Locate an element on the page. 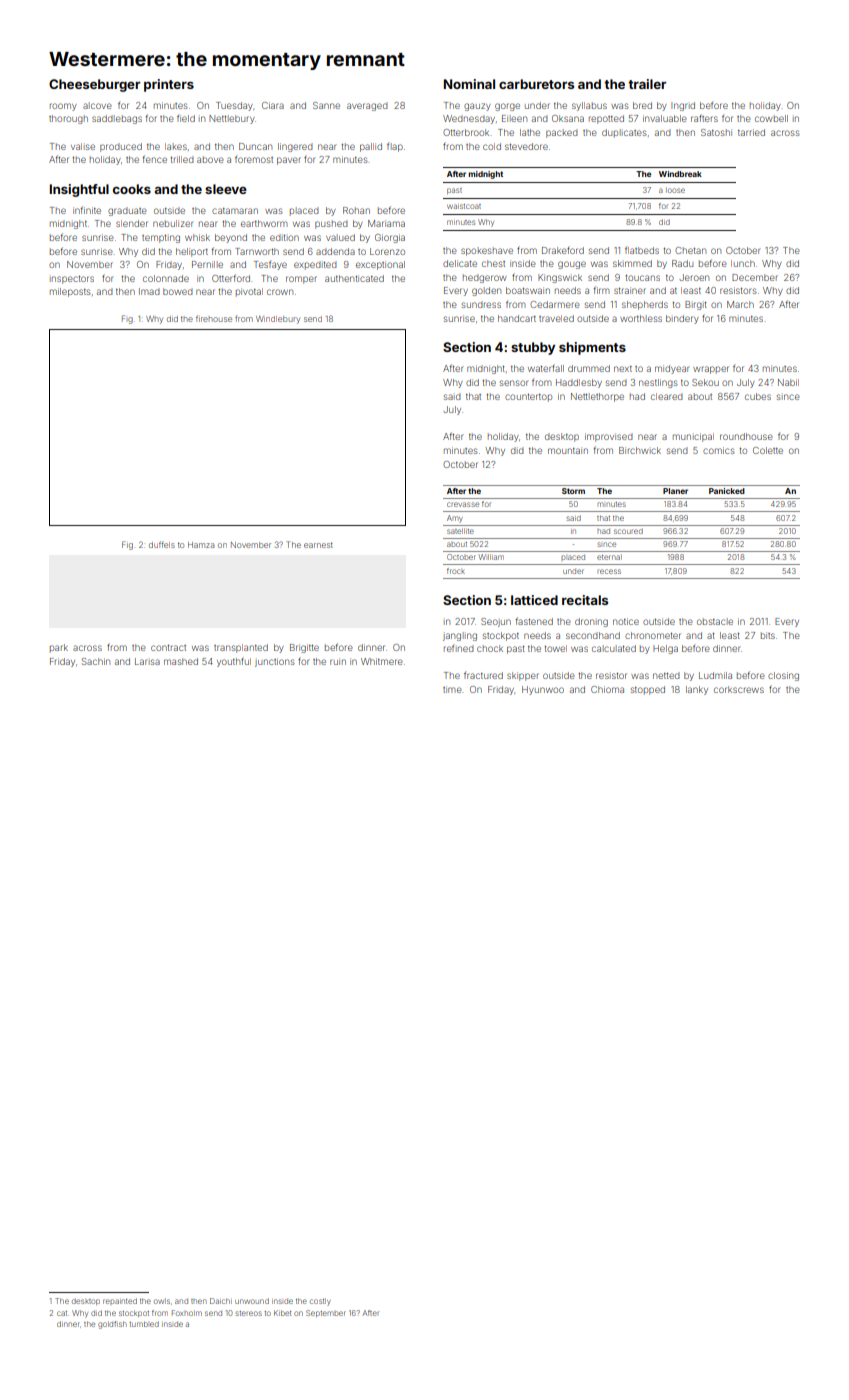 The height and width of the document is (1400, 849). September is located at coordinates (326, 1313).
